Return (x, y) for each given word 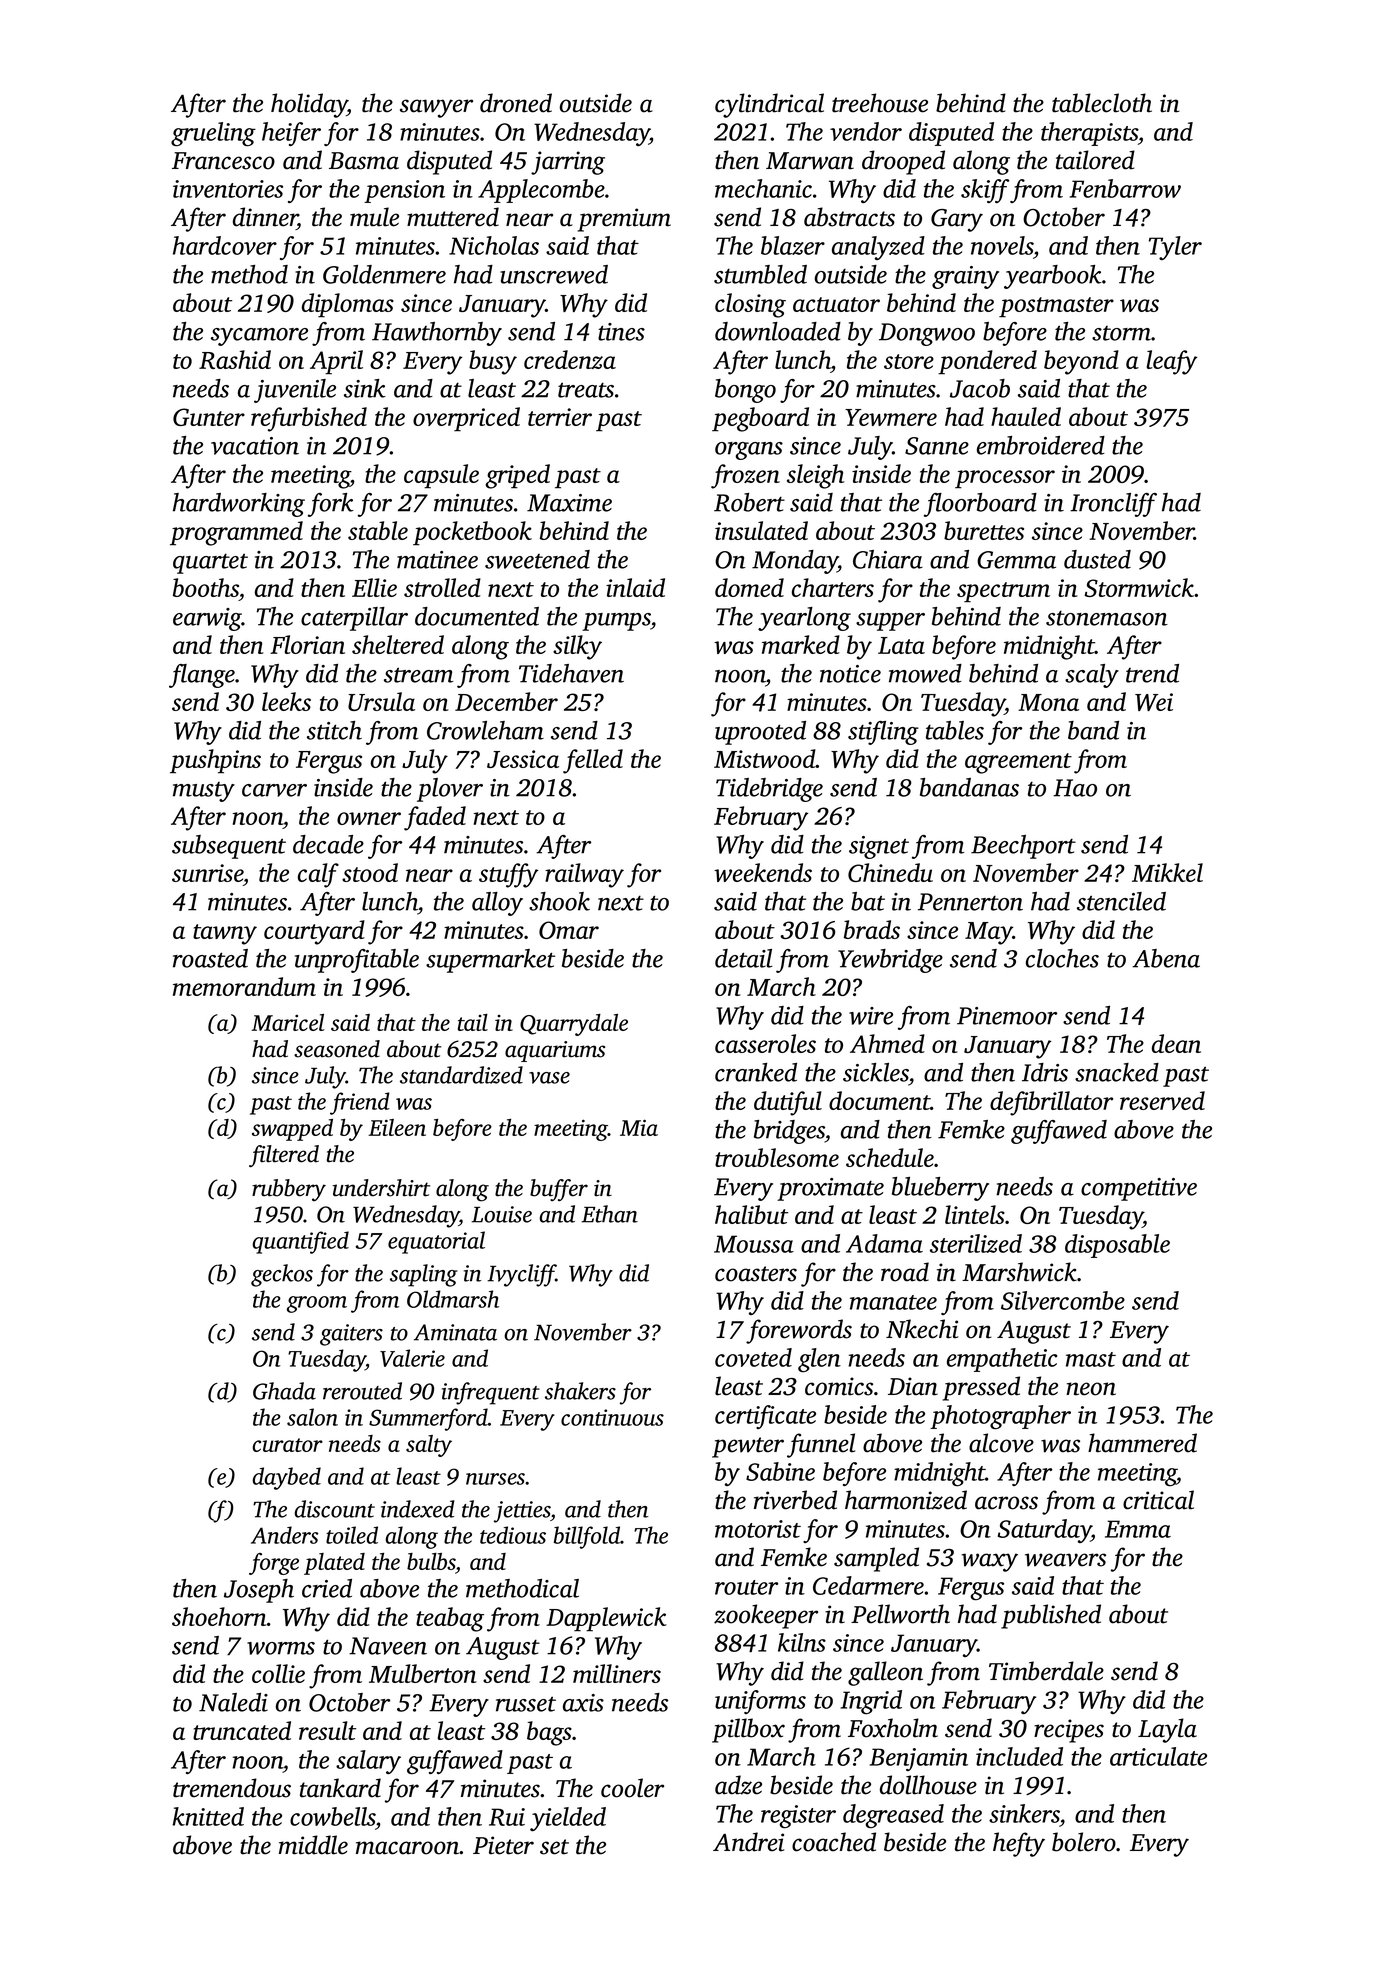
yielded (568, 1819)
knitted (208, 1816)
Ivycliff (521, 1275)
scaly (1092, 676)
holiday (309, 105)
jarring (568, 163)
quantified (300, 1242)
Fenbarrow (1125, 188)
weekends (763, 872)
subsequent (229, 847)
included (1019, 1756)
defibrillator (1051, 1103)
